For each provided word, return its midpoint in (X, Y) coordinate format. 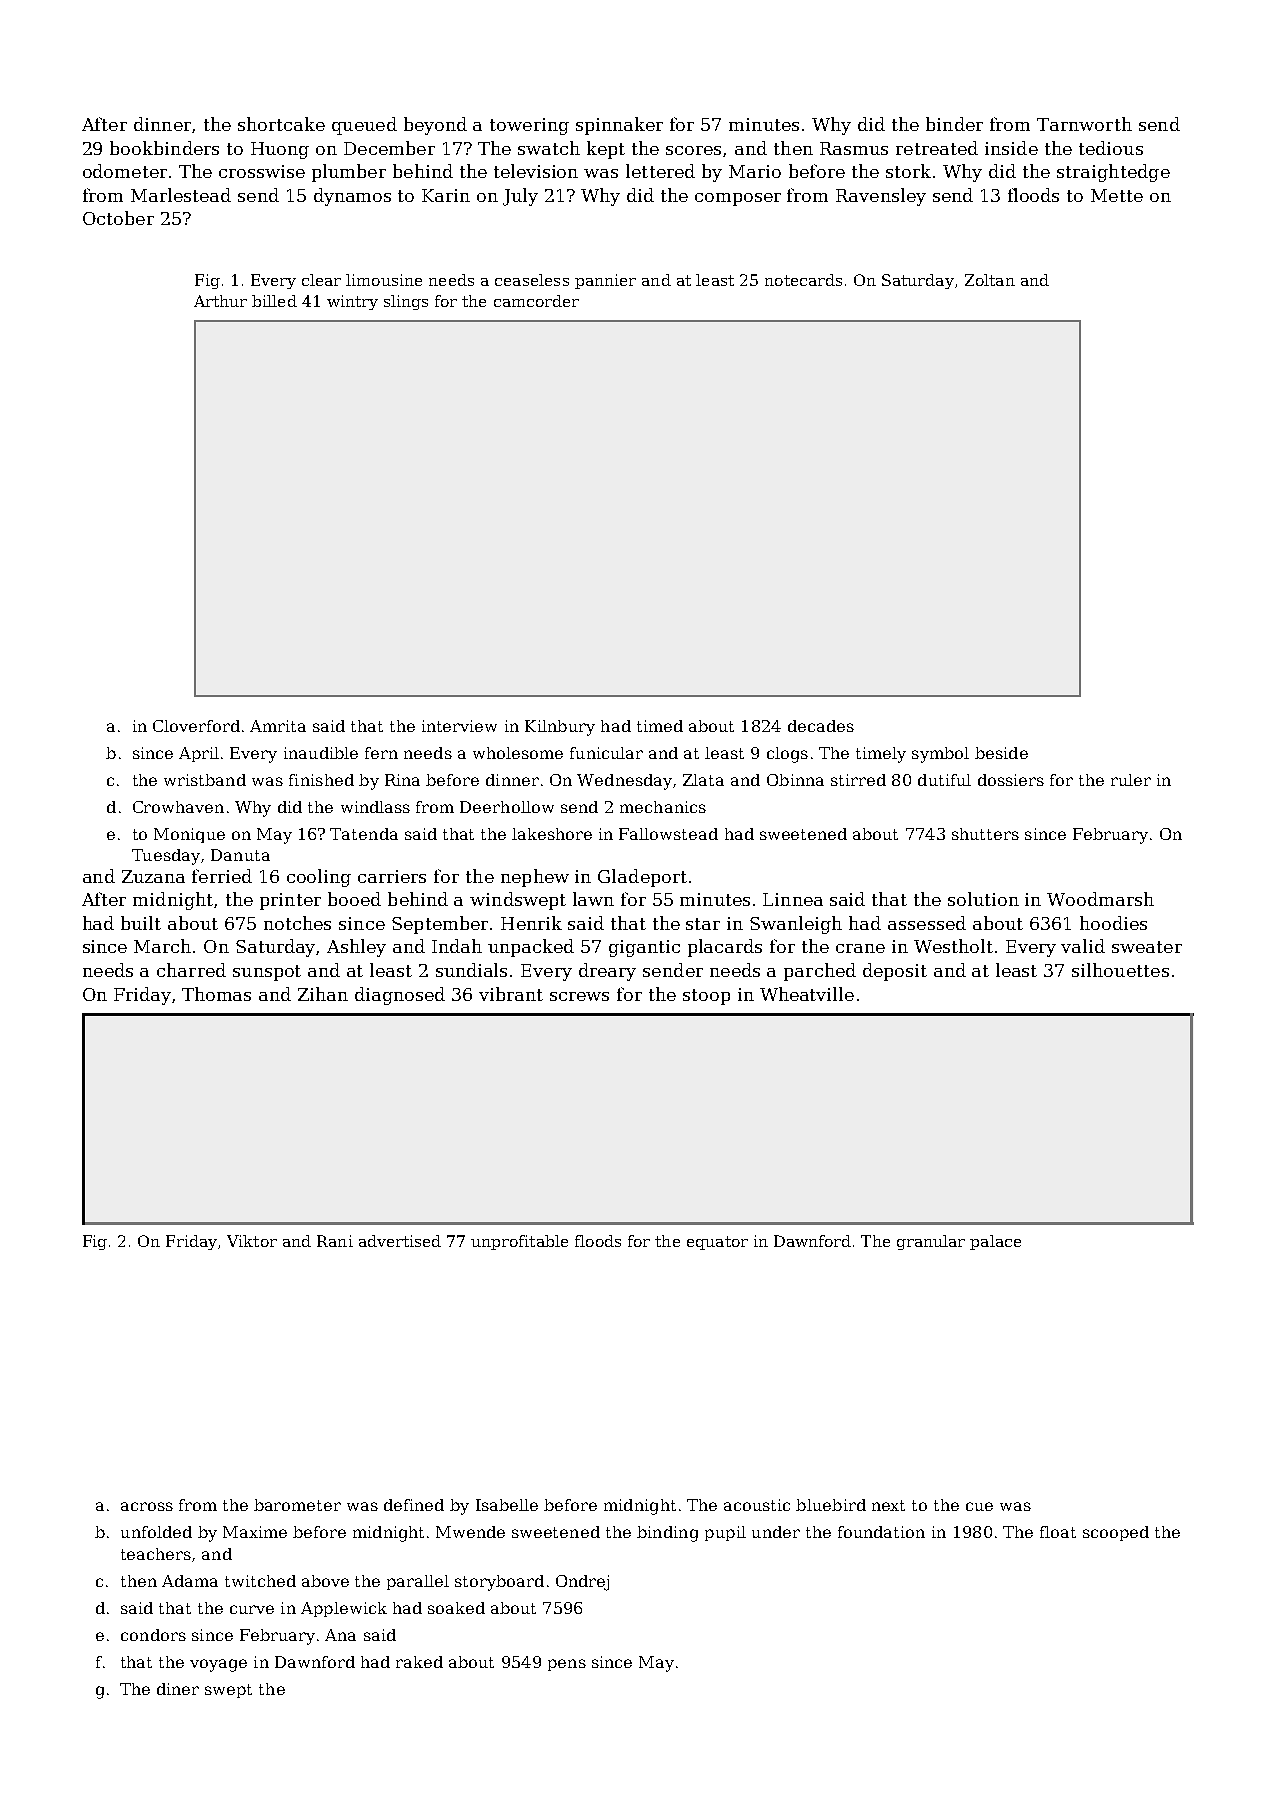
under (776, 1532)
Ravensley (881, 197)
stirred (858, 780)
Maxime (255, 1532)
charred (191, 970)
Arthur (220, 301)
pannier (605, 281)
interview (459, 726)
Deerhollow (507, 807)
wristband (205, 780)
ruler (1131, 780)
